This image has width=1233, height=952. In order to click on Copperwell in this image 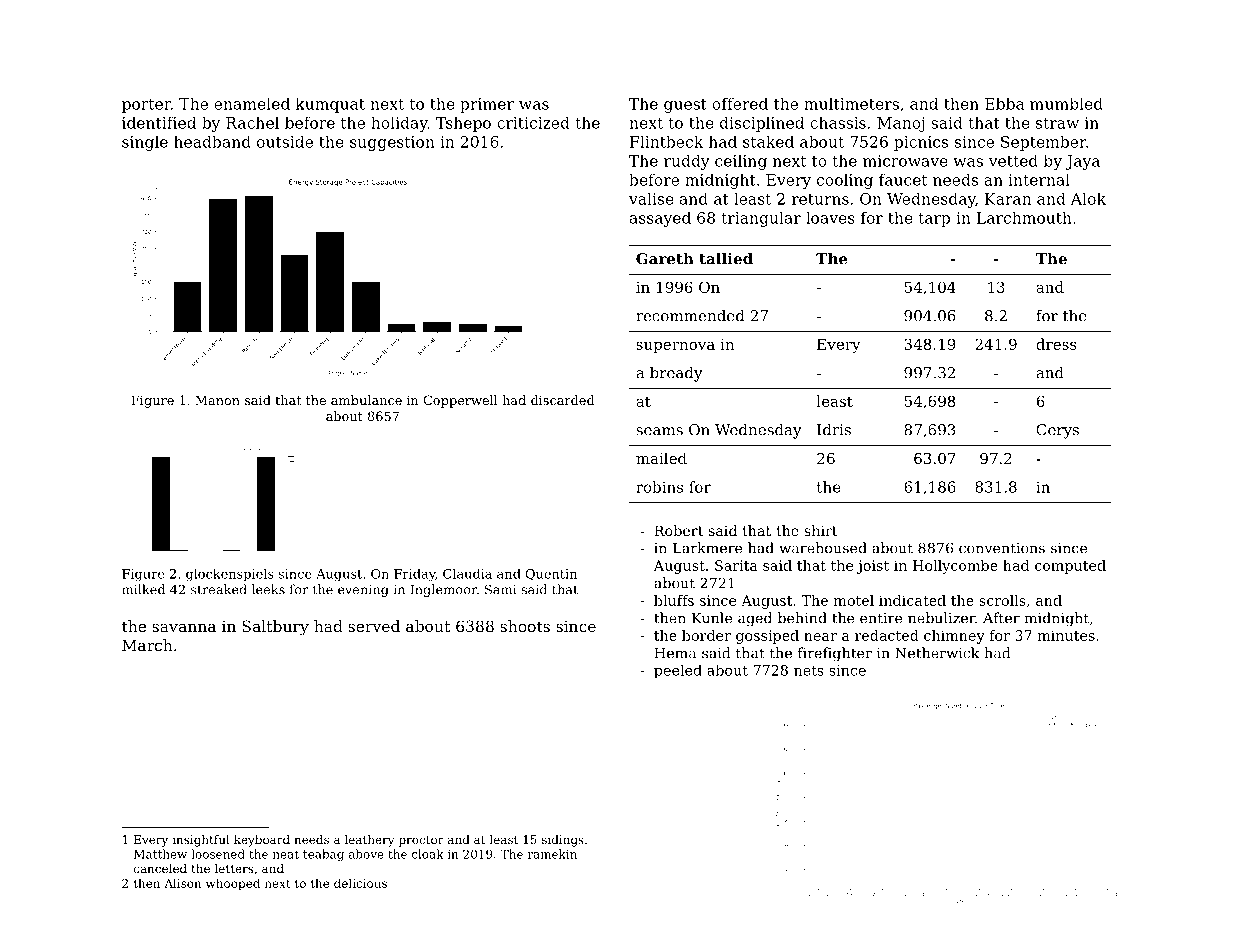, I will do `click(460, 401)`.
